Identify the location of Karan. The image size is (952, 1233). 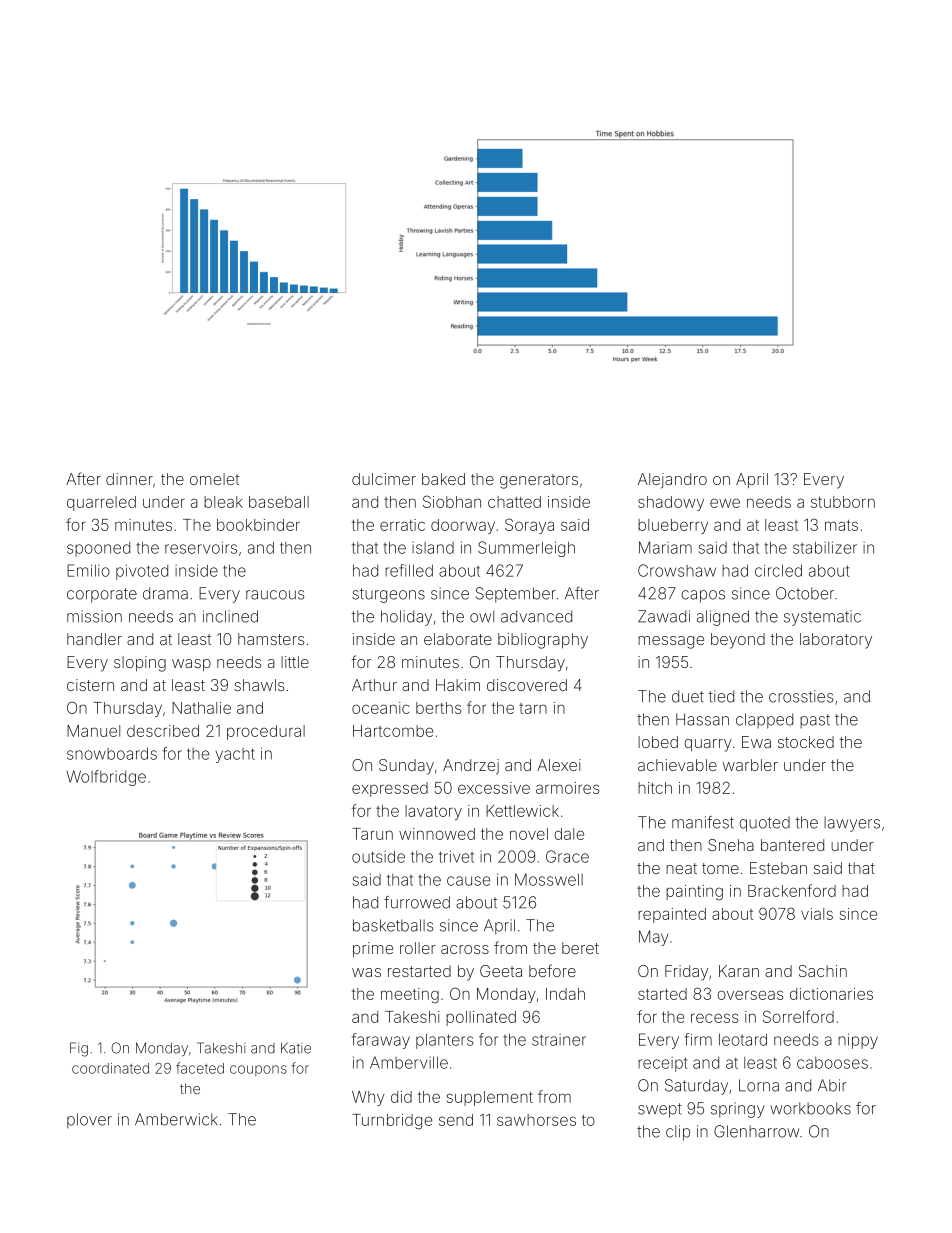
(739, 971).
